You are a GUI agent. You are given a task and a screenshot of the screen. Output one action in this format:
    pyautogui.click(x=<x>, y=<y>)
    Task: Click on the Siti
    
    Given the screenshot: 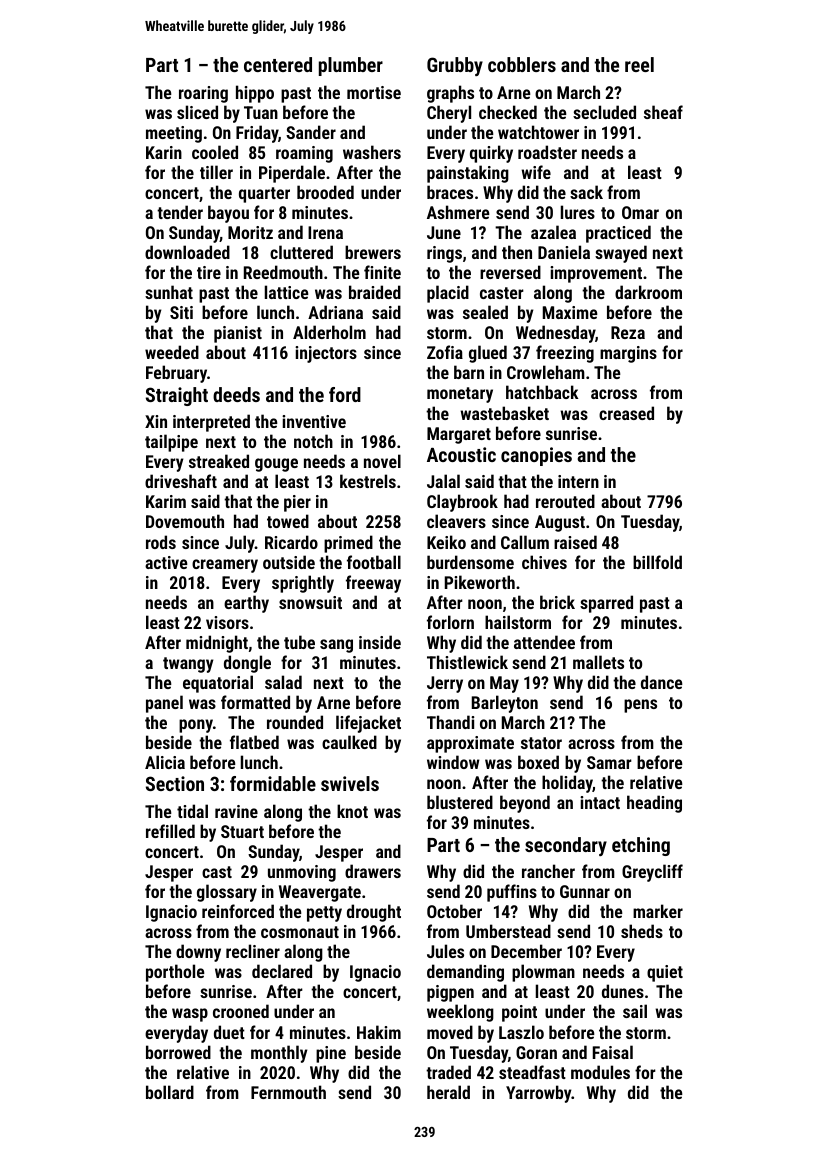 What is the action you would take?
    pyautogui.click(x=181, y=312)
